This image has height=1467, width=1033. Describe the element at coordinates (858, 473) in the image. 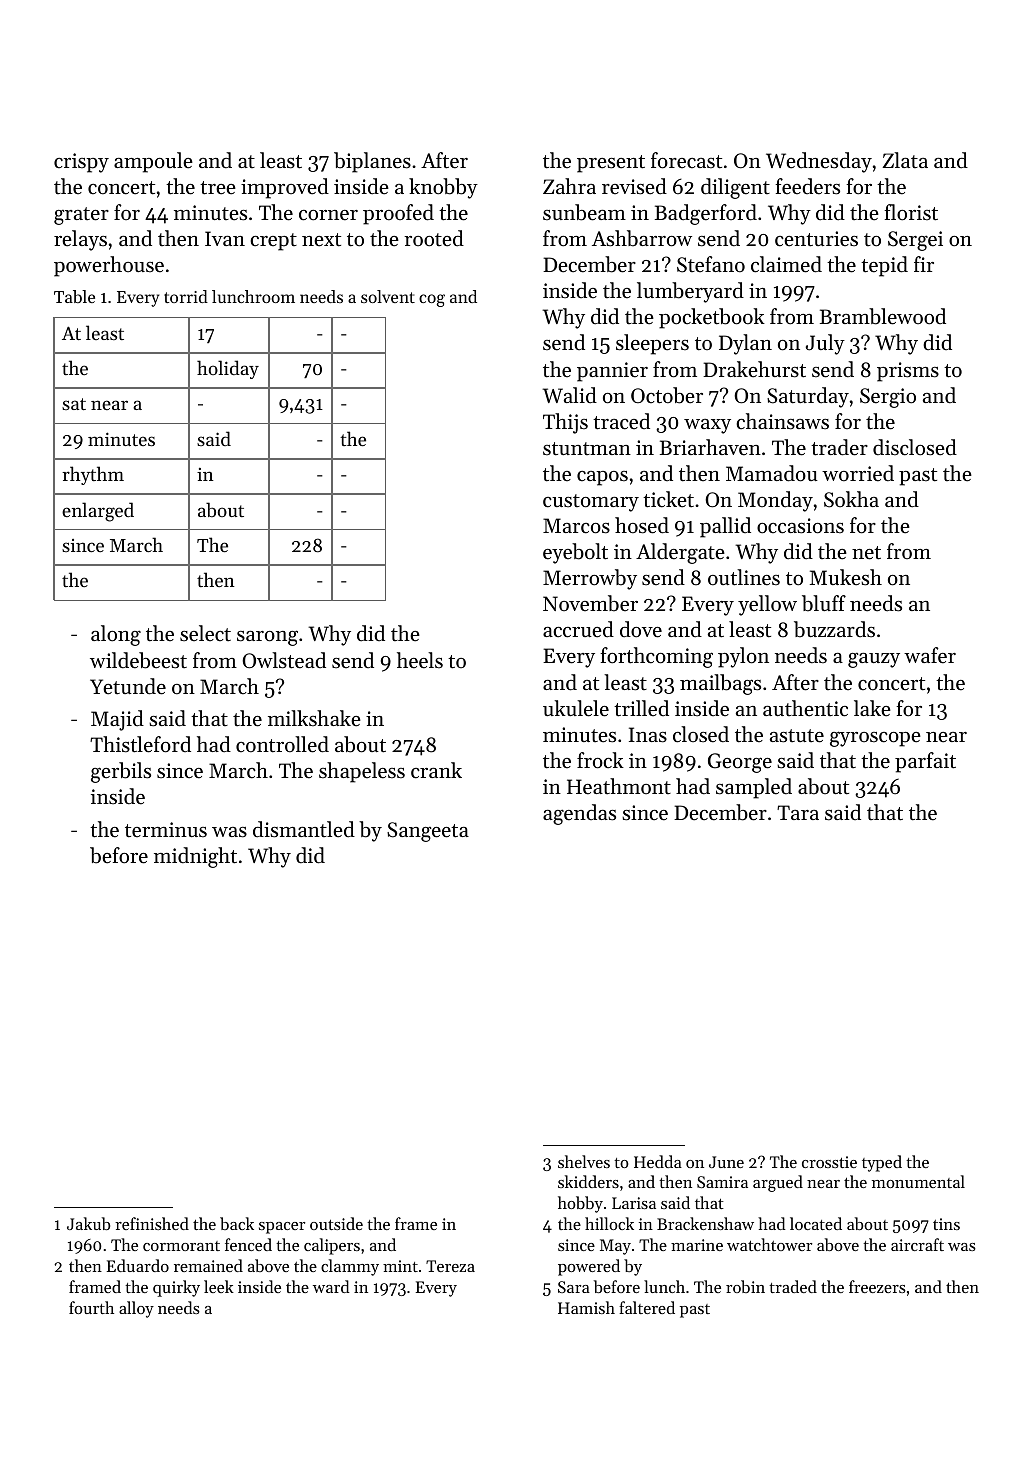

I see `worried` at that location.
